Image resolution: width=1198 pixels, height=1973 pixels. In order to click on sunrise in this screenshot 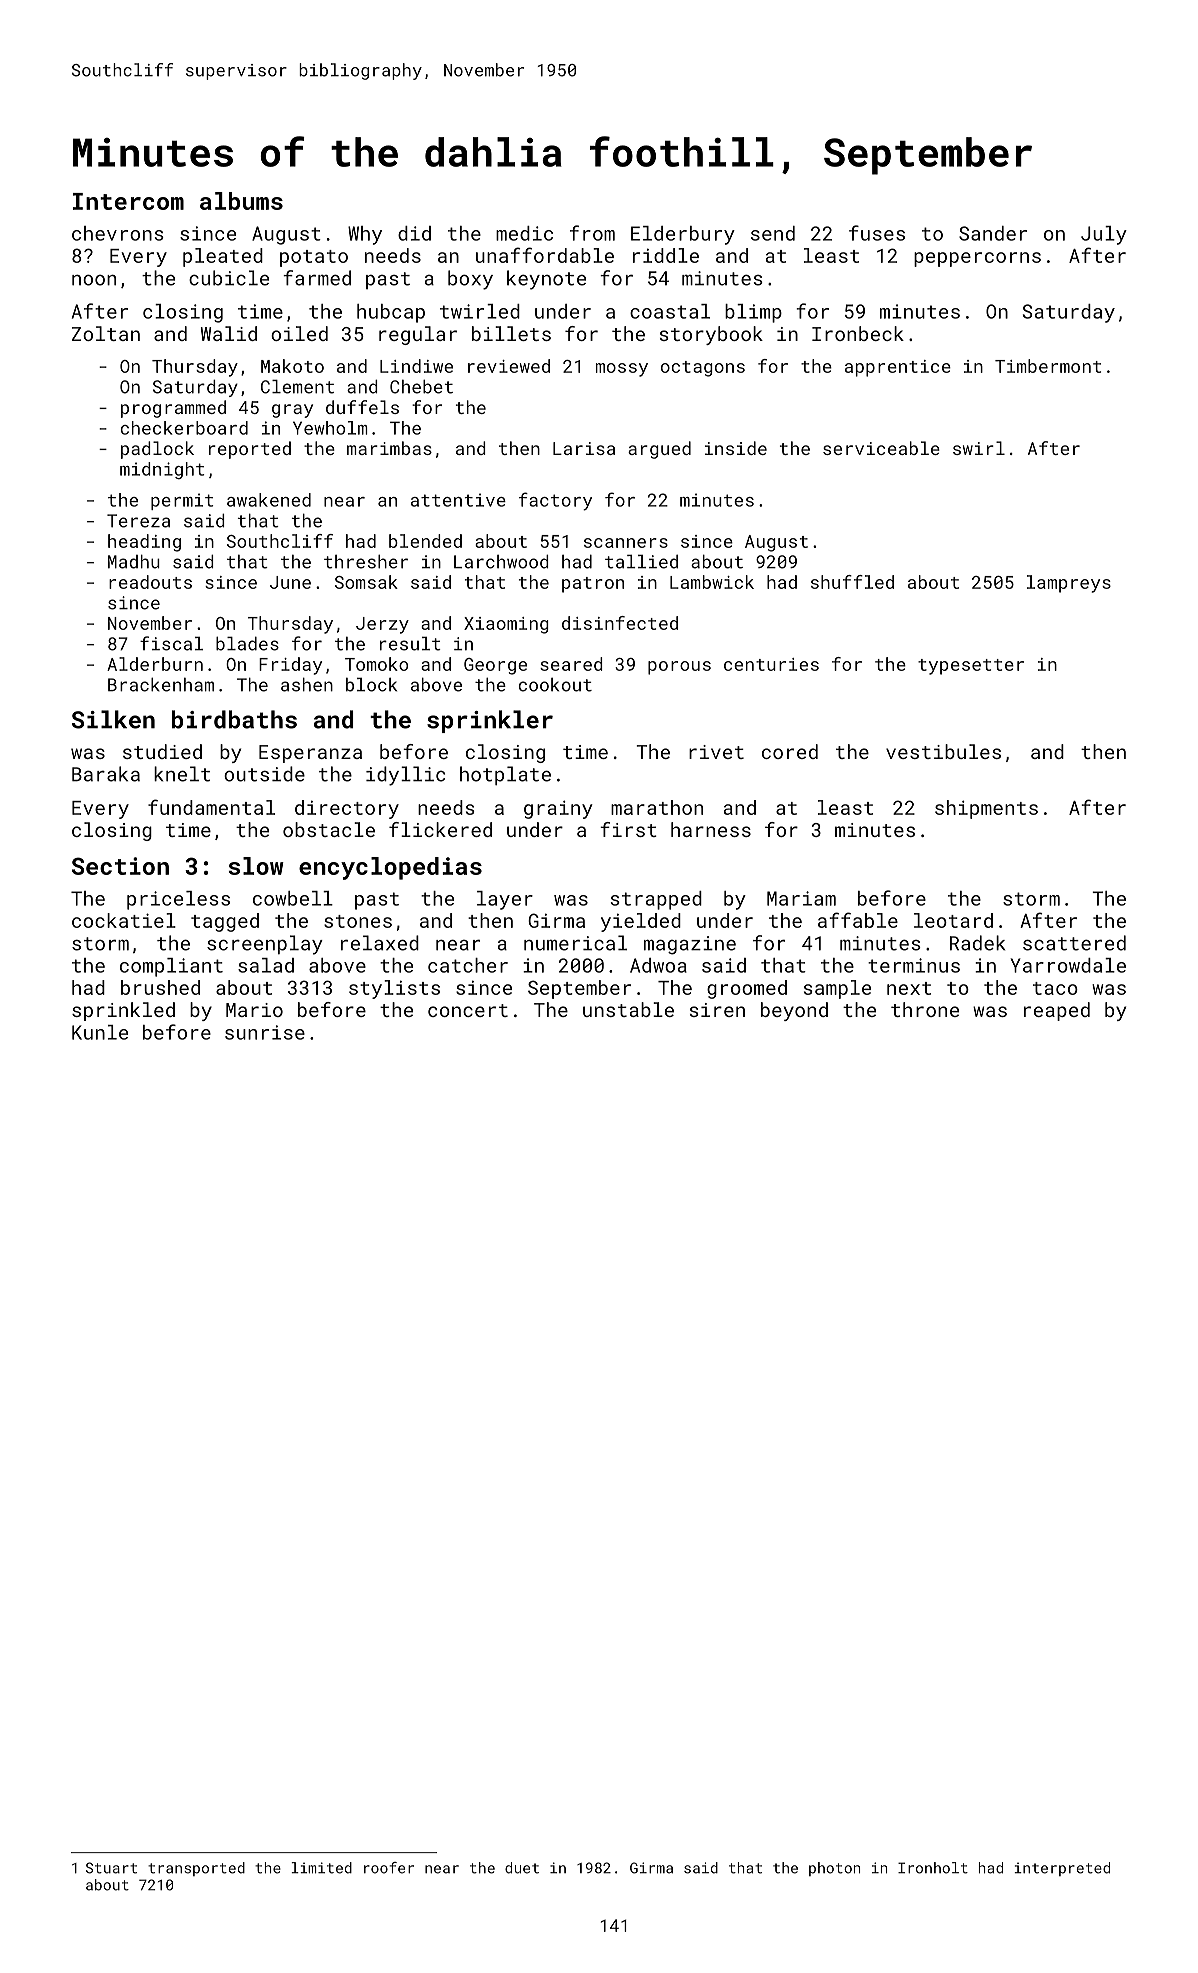, I will do `click(265, 1032)`.
